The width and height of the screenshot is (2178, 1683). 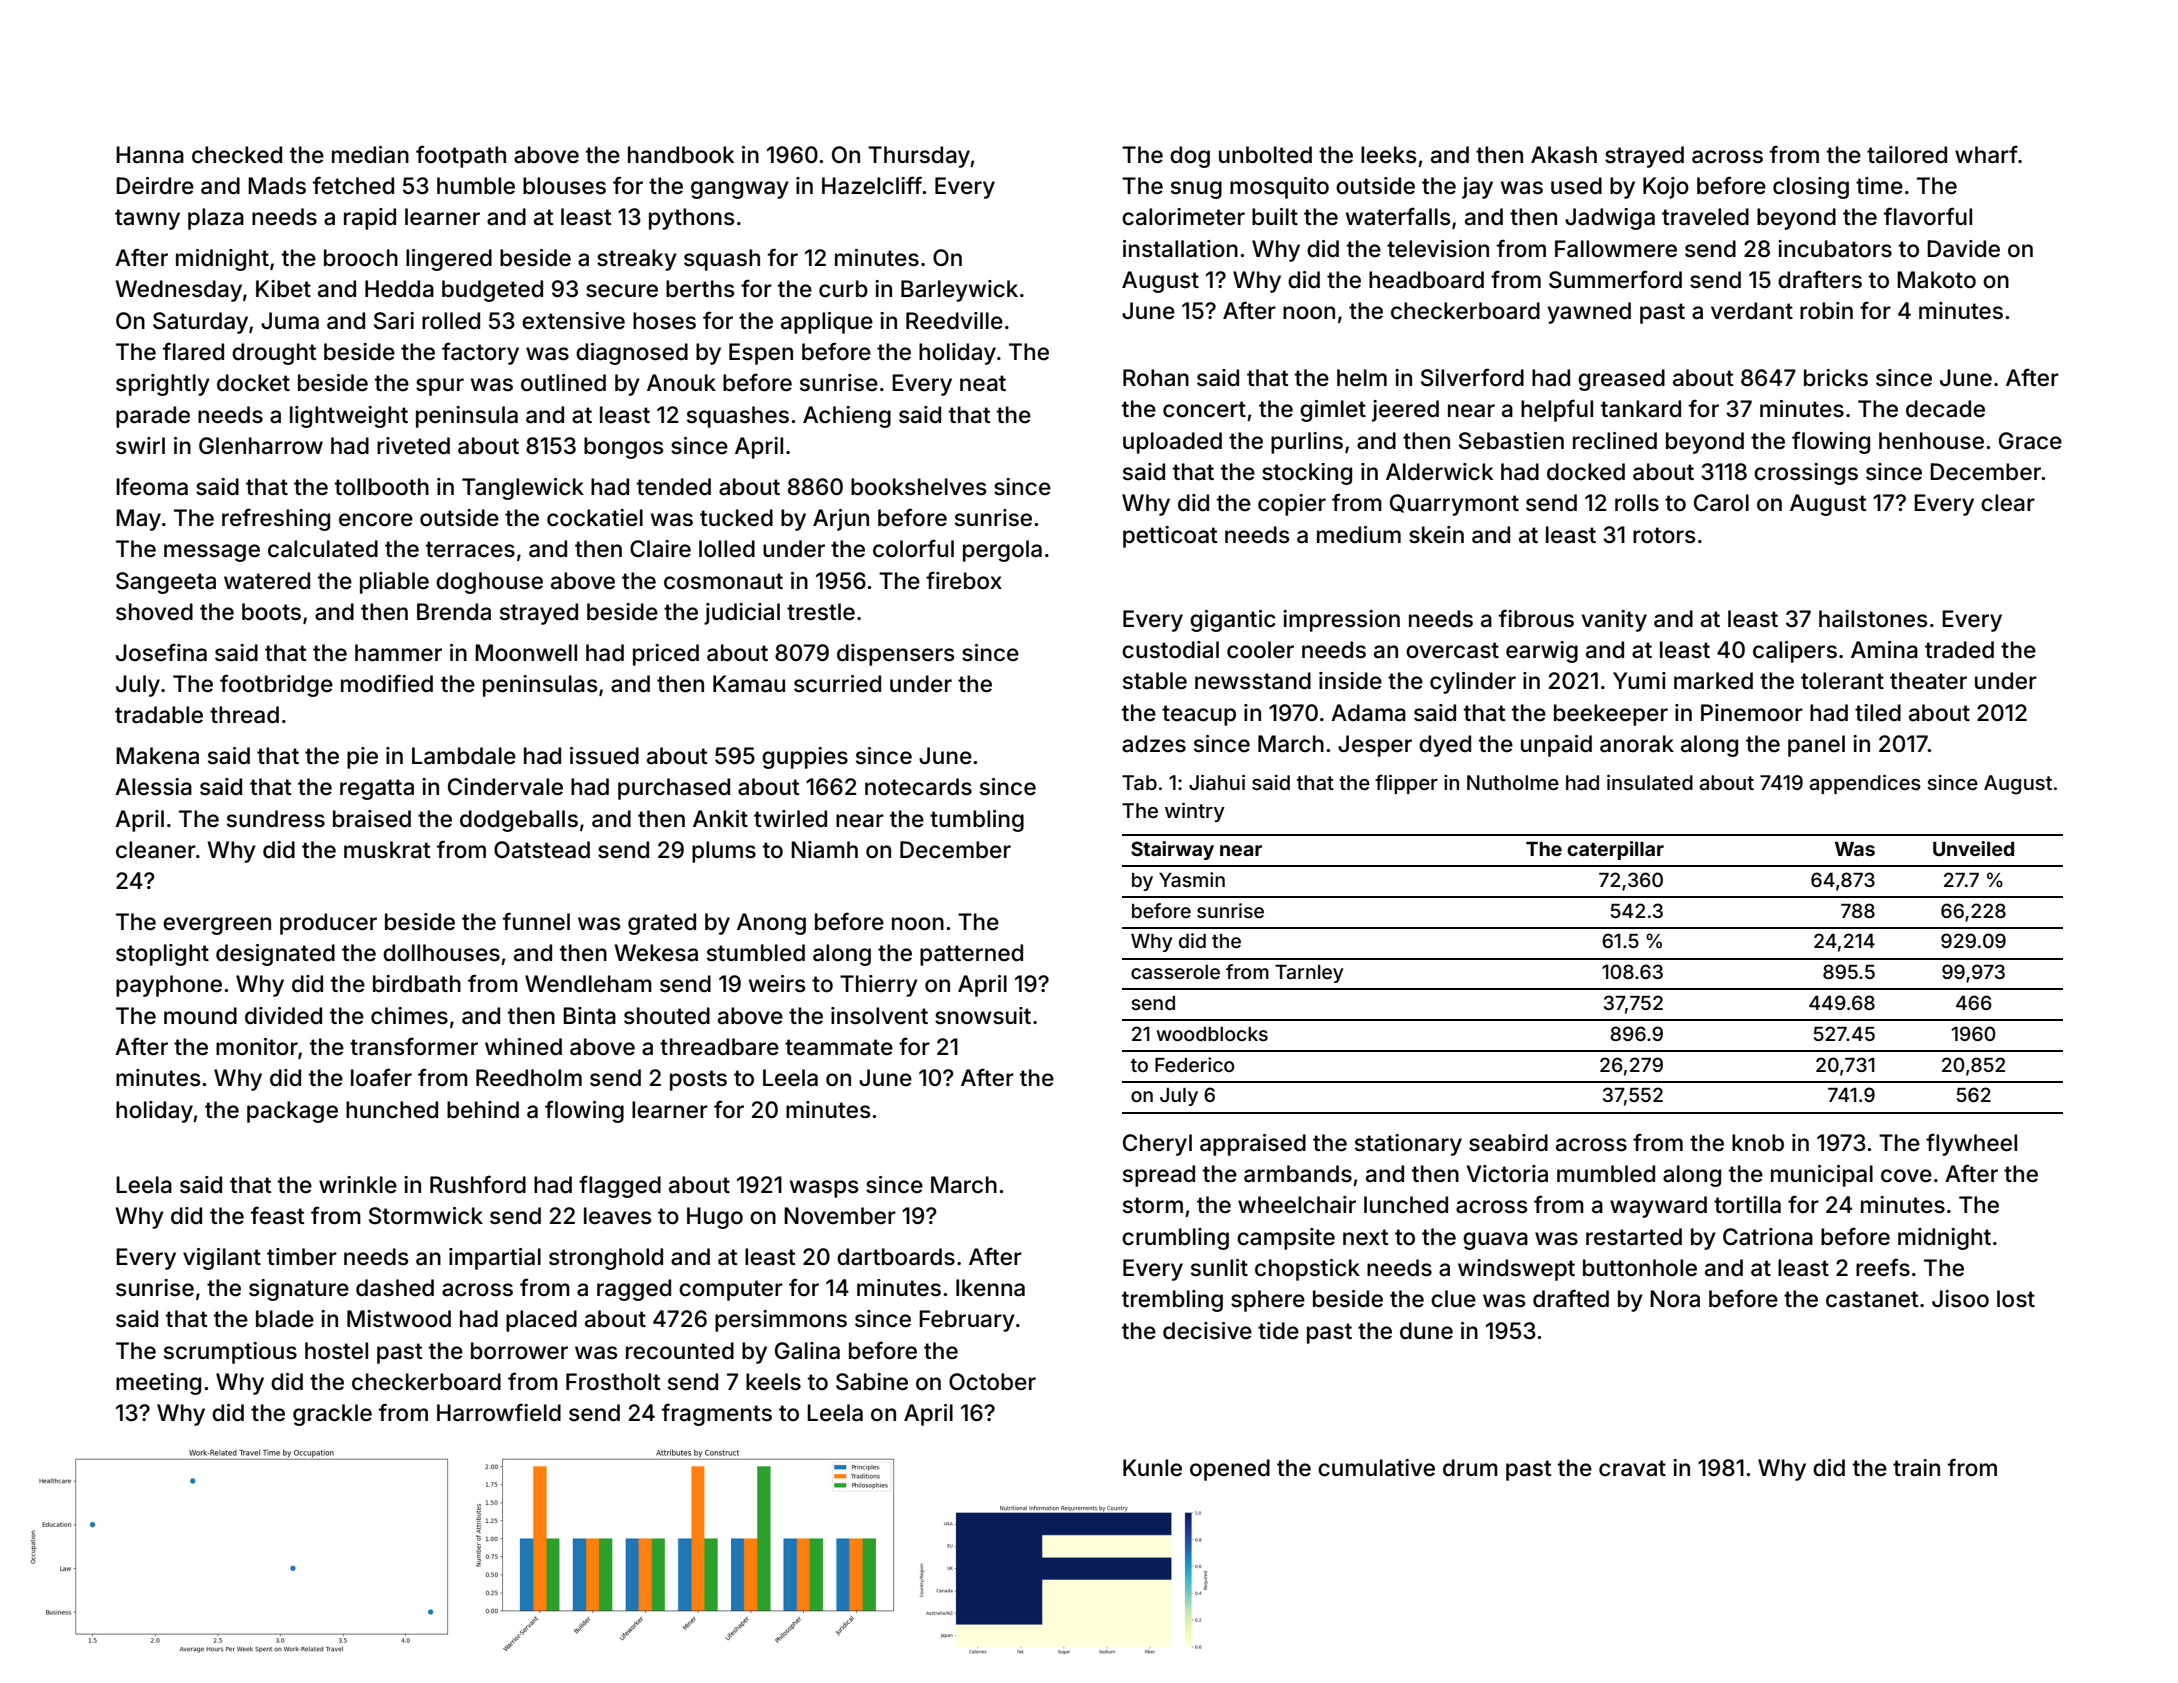 I want to click on mumbled, so click(x=1606, y=1174).
